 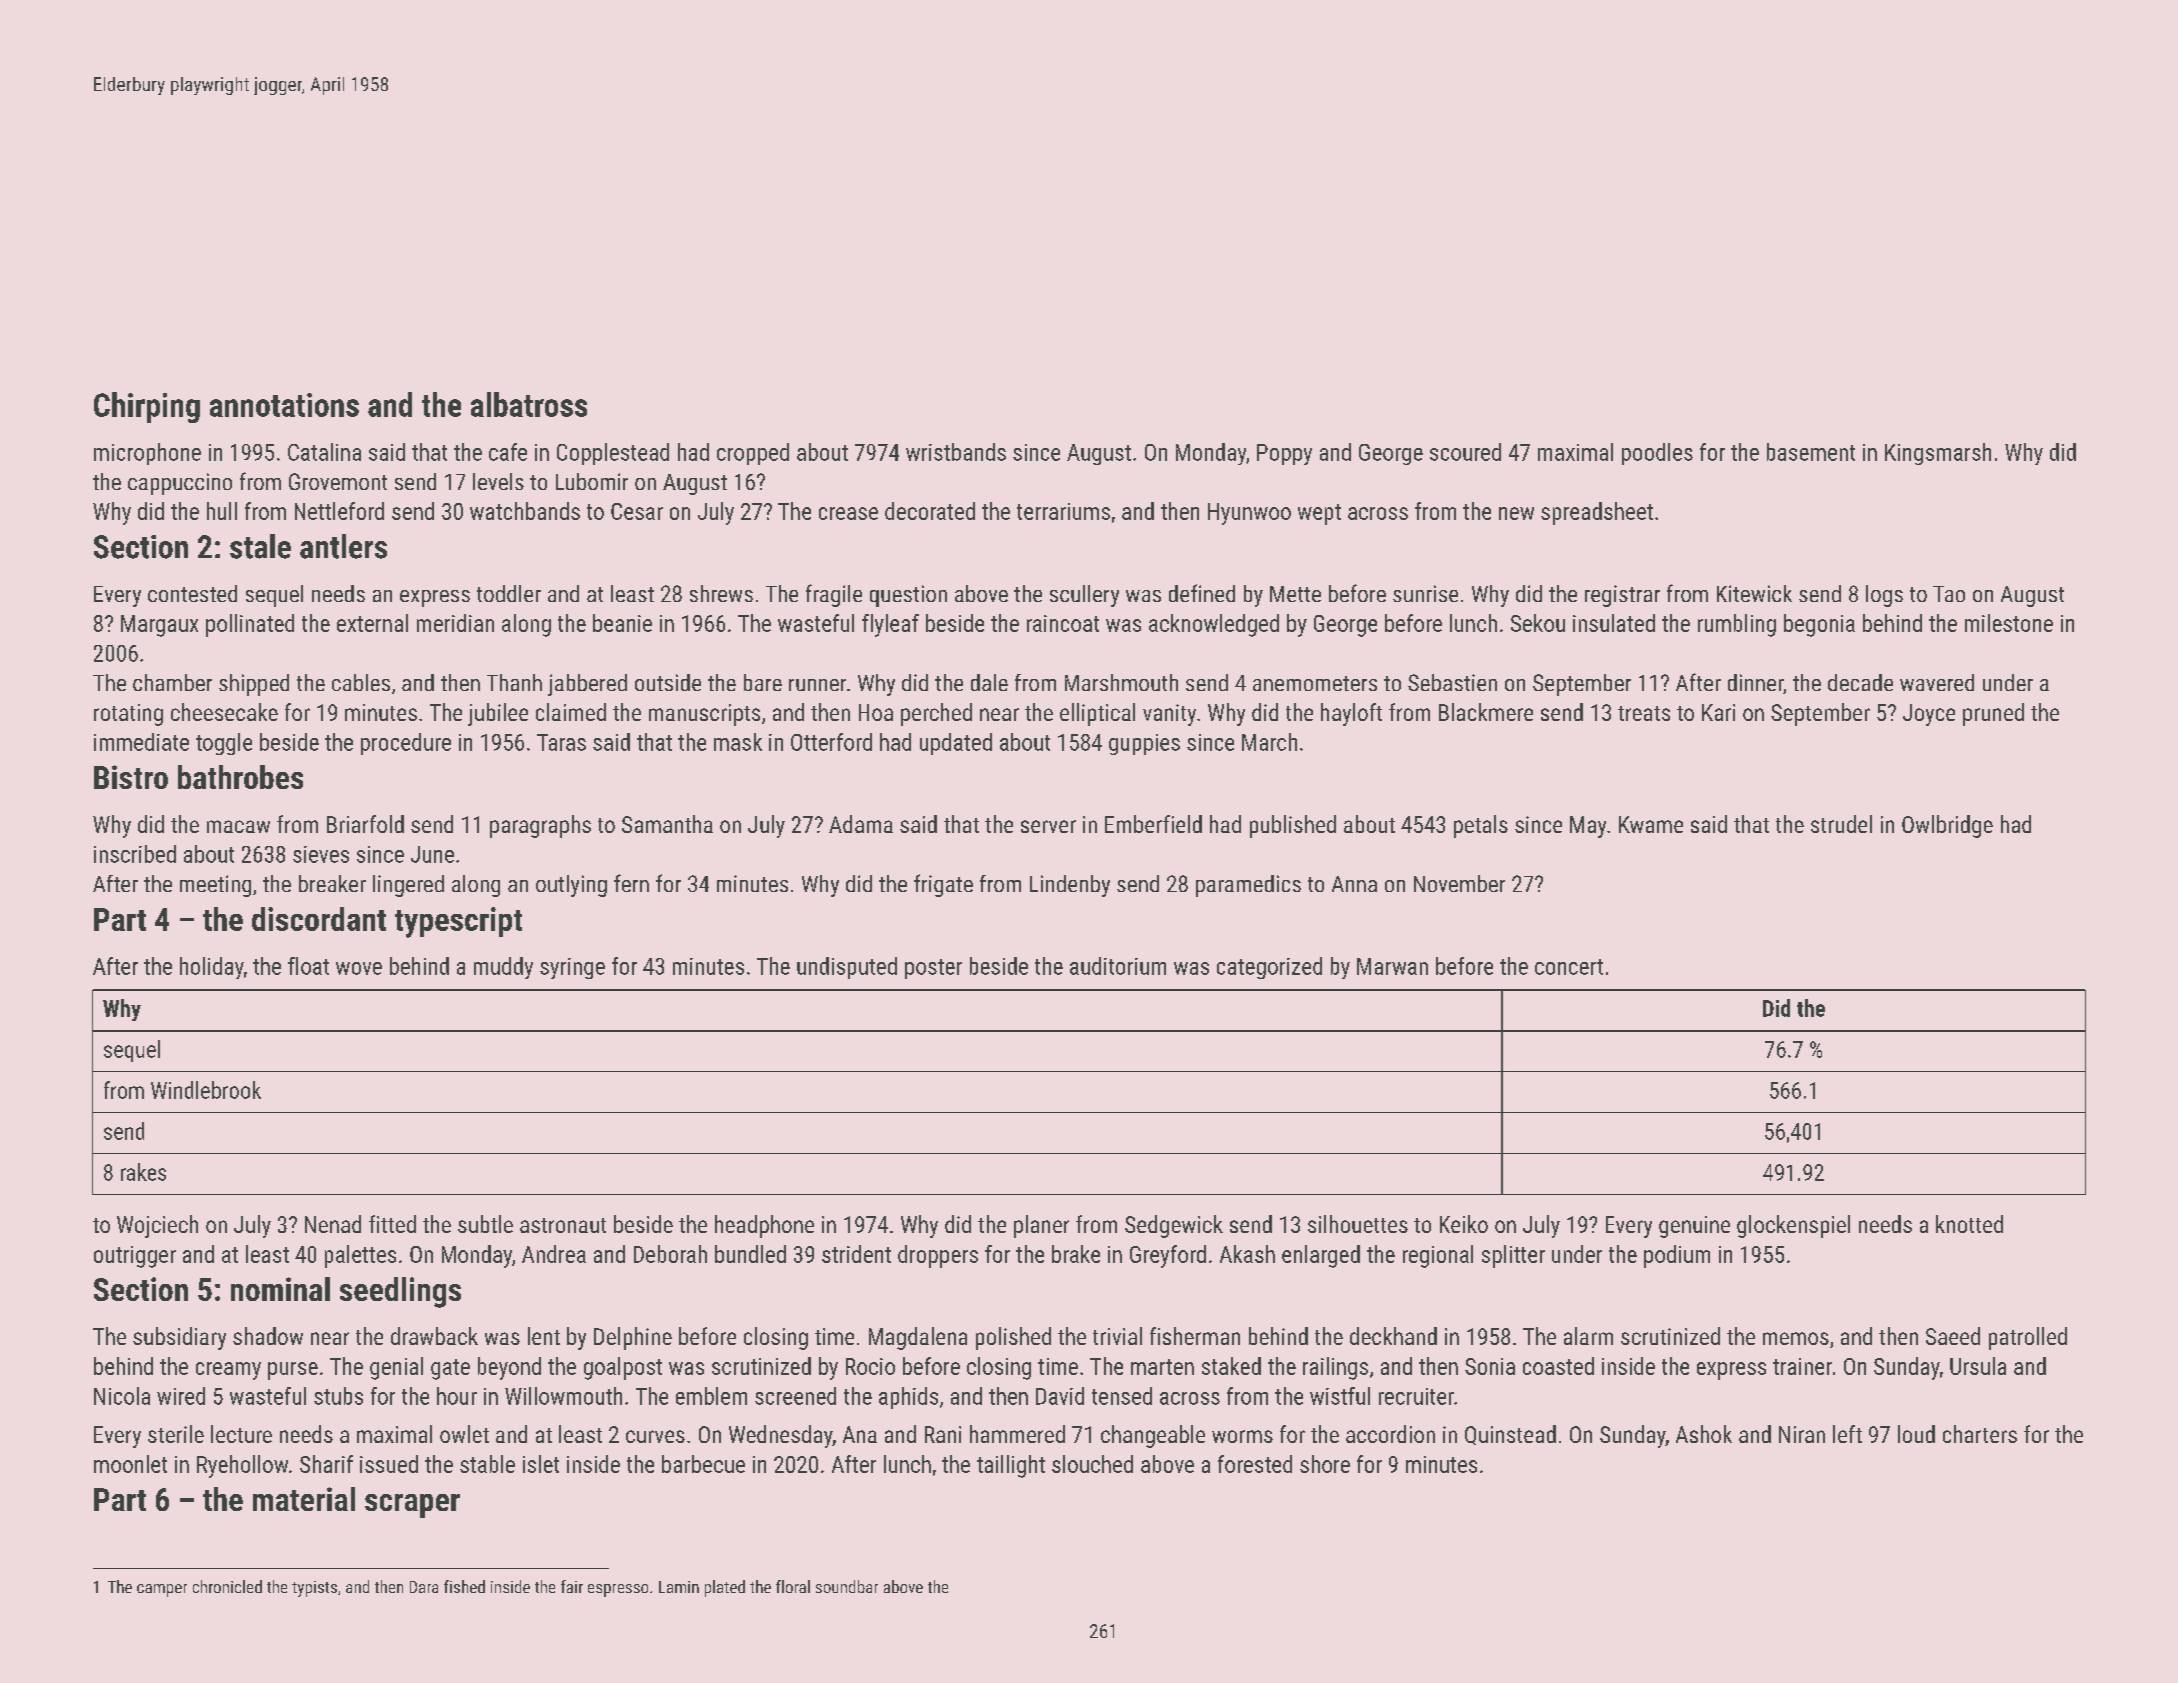 What do you see at coordinates (847, 1586) in the image?
I see `soundbar` at bounding box center [847, 1586].
